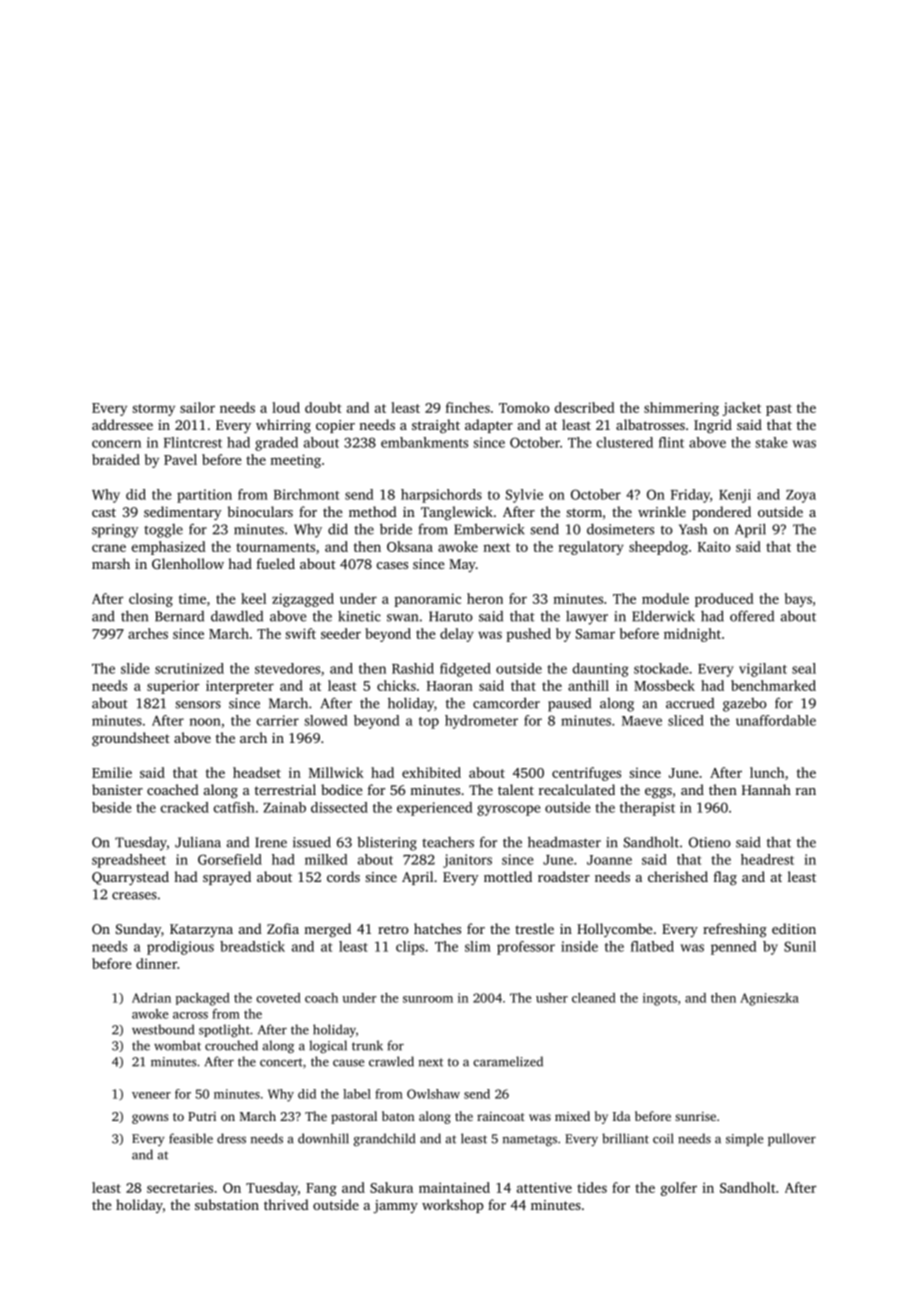 This screenshot has width=908, height=1316. What do you see at coordinates (592, 1187) in the screenshot?
I see `tides` at bounding box center [592, 1187].
